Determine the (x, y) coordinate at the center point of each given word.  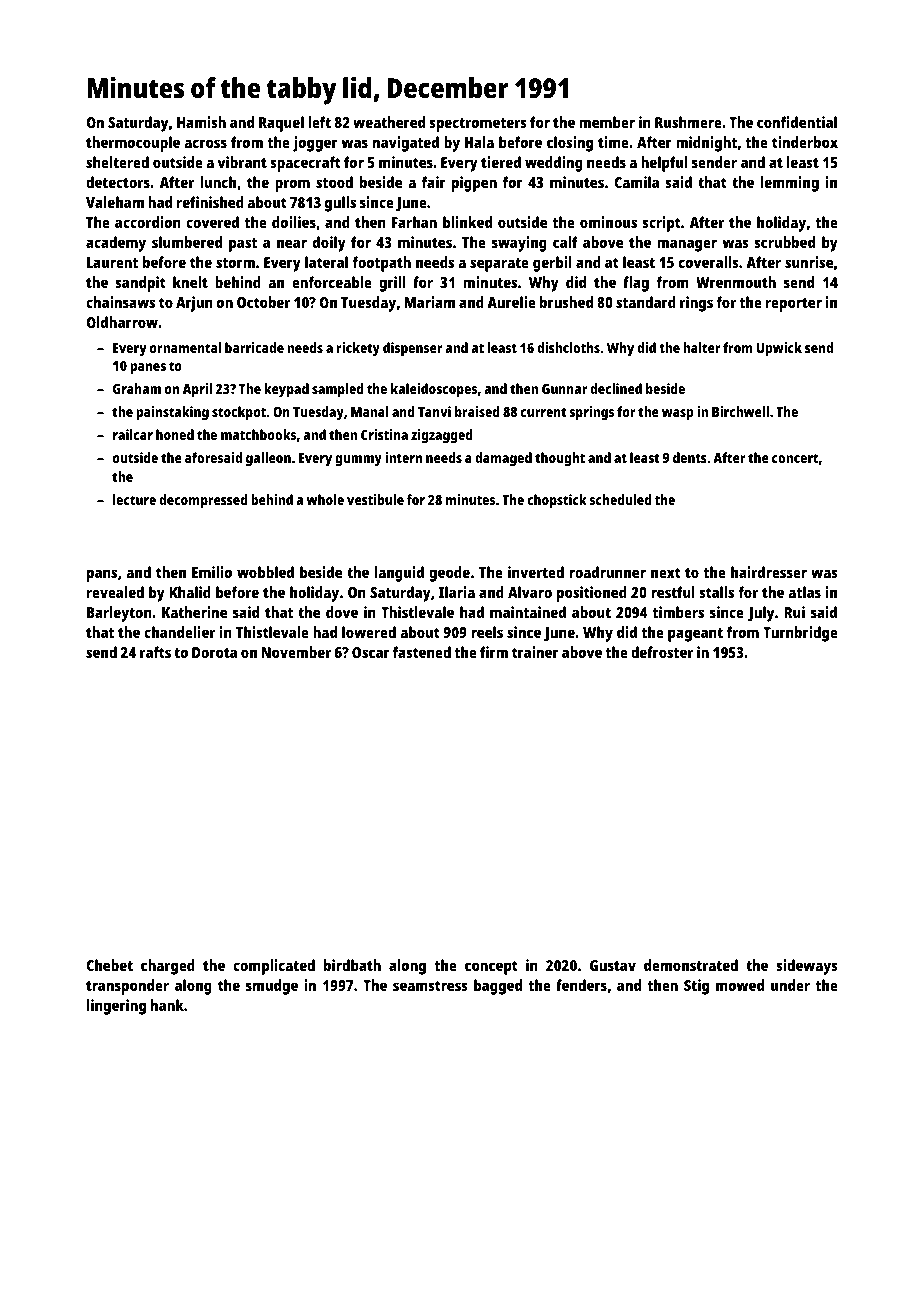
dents (690, 457)
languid (399, 574)
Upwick (779, 349)
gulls (340, 204)
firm (494, 652)
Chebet (109, 965)
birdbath (352, 965)
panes (148, 369)
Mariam (429, 302)
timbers (678, 612)
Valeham (115, 202)
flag (636, 284)
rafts (155, 652)
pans (102, 575)
